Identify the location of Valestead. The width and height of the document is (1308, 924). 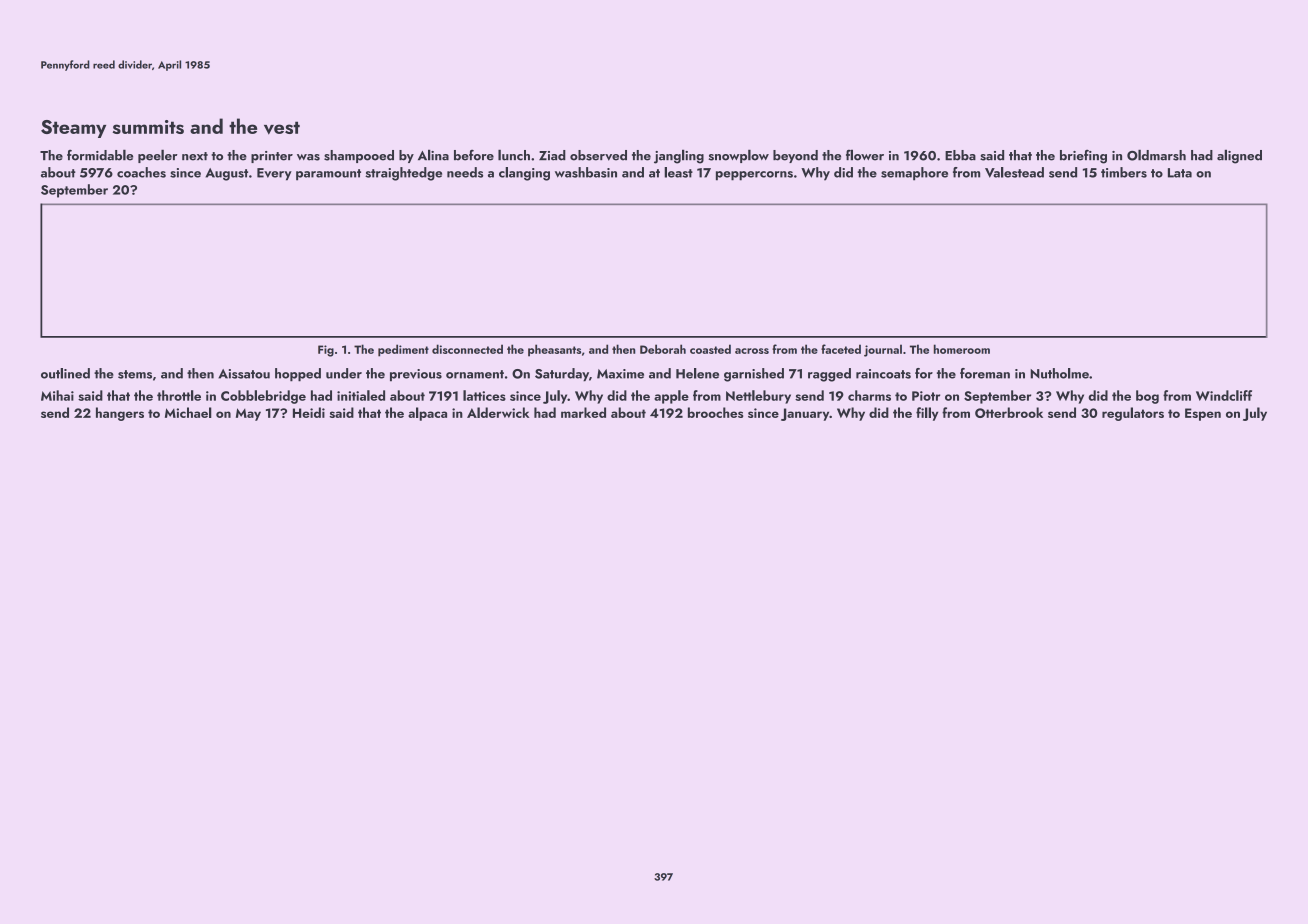
(1014, 172).
